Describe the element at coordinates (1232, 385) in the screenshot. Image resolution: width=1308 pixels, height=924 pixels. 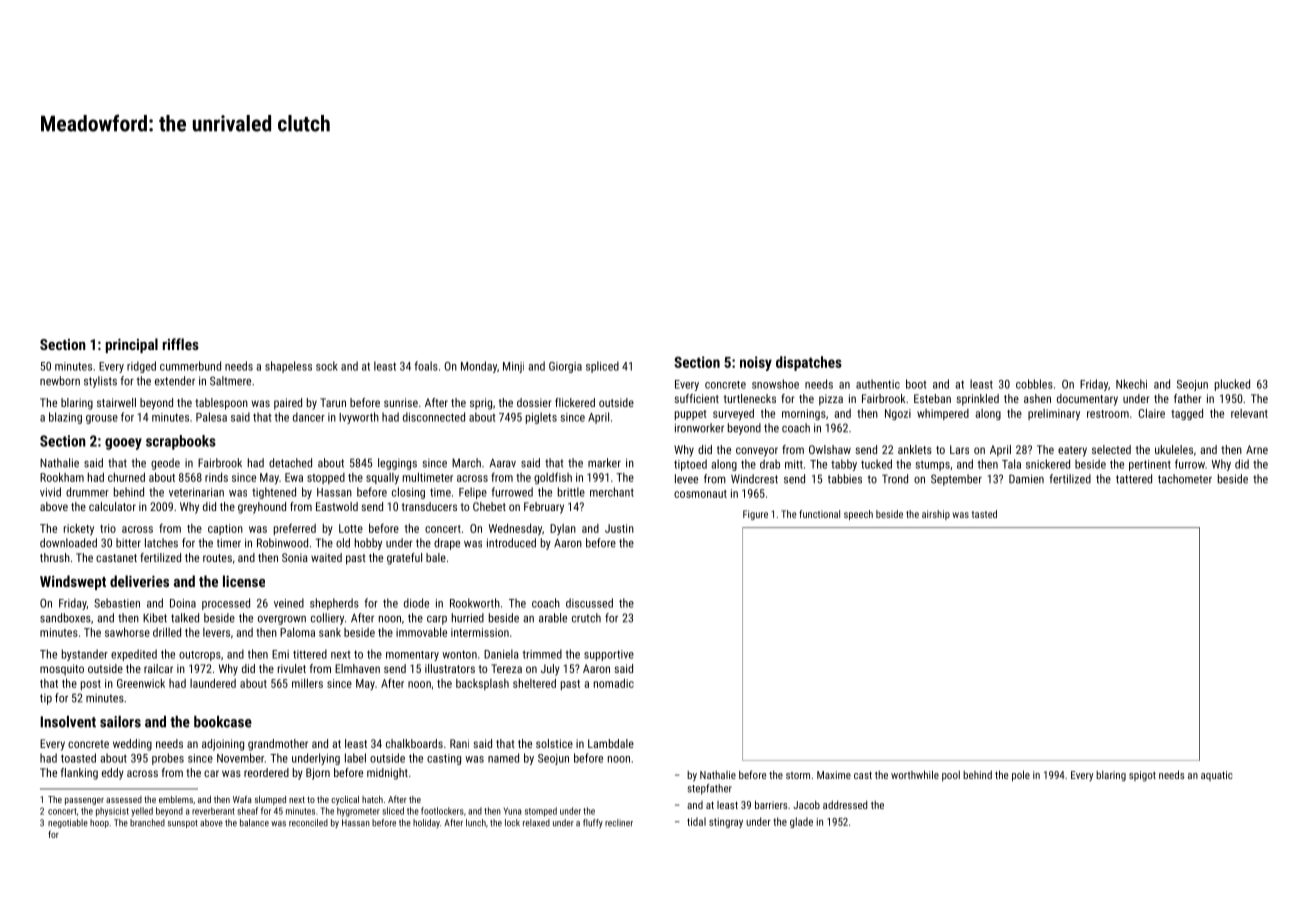
I see `plucked` at that location.
